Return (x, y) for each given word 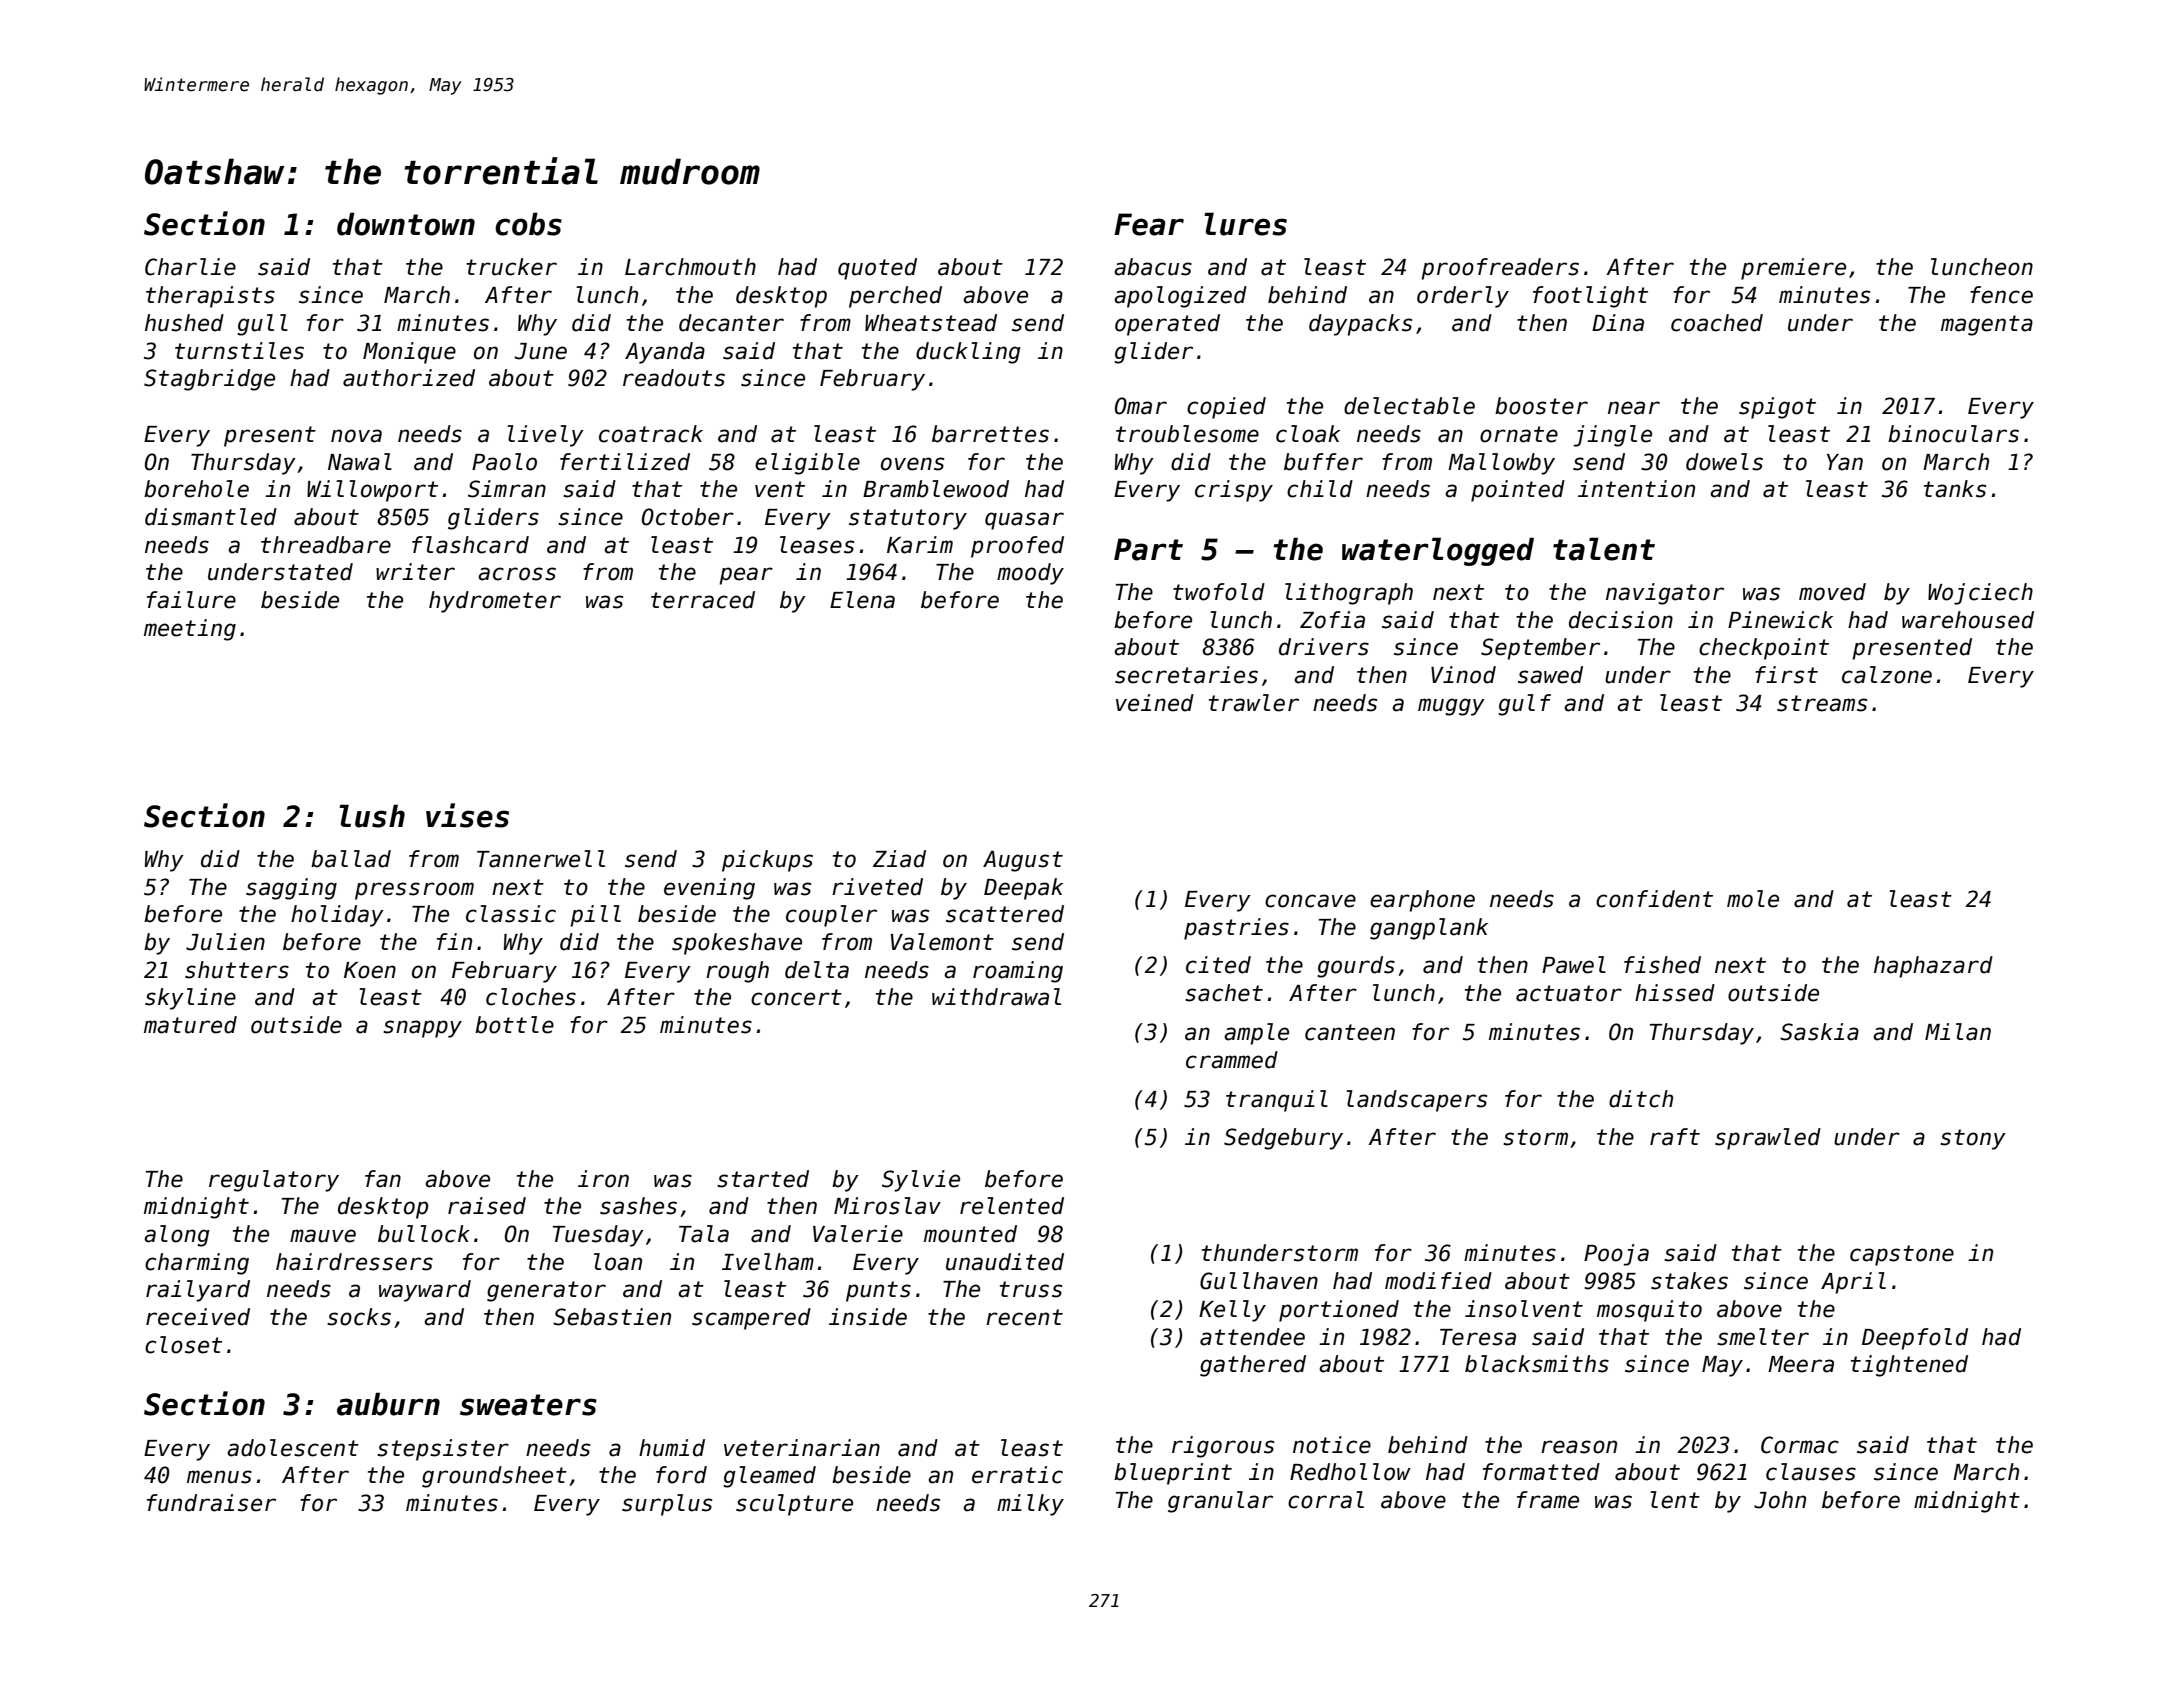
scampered (751, 1319)
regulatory (274, 1181)
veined (1155, 703)
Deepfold (1915, 1339)
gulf (1524, 705)
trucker (511, 267)
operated (1167, 325)
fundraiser (211, 1503)
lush (372, 816)
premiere (1793, 269)
